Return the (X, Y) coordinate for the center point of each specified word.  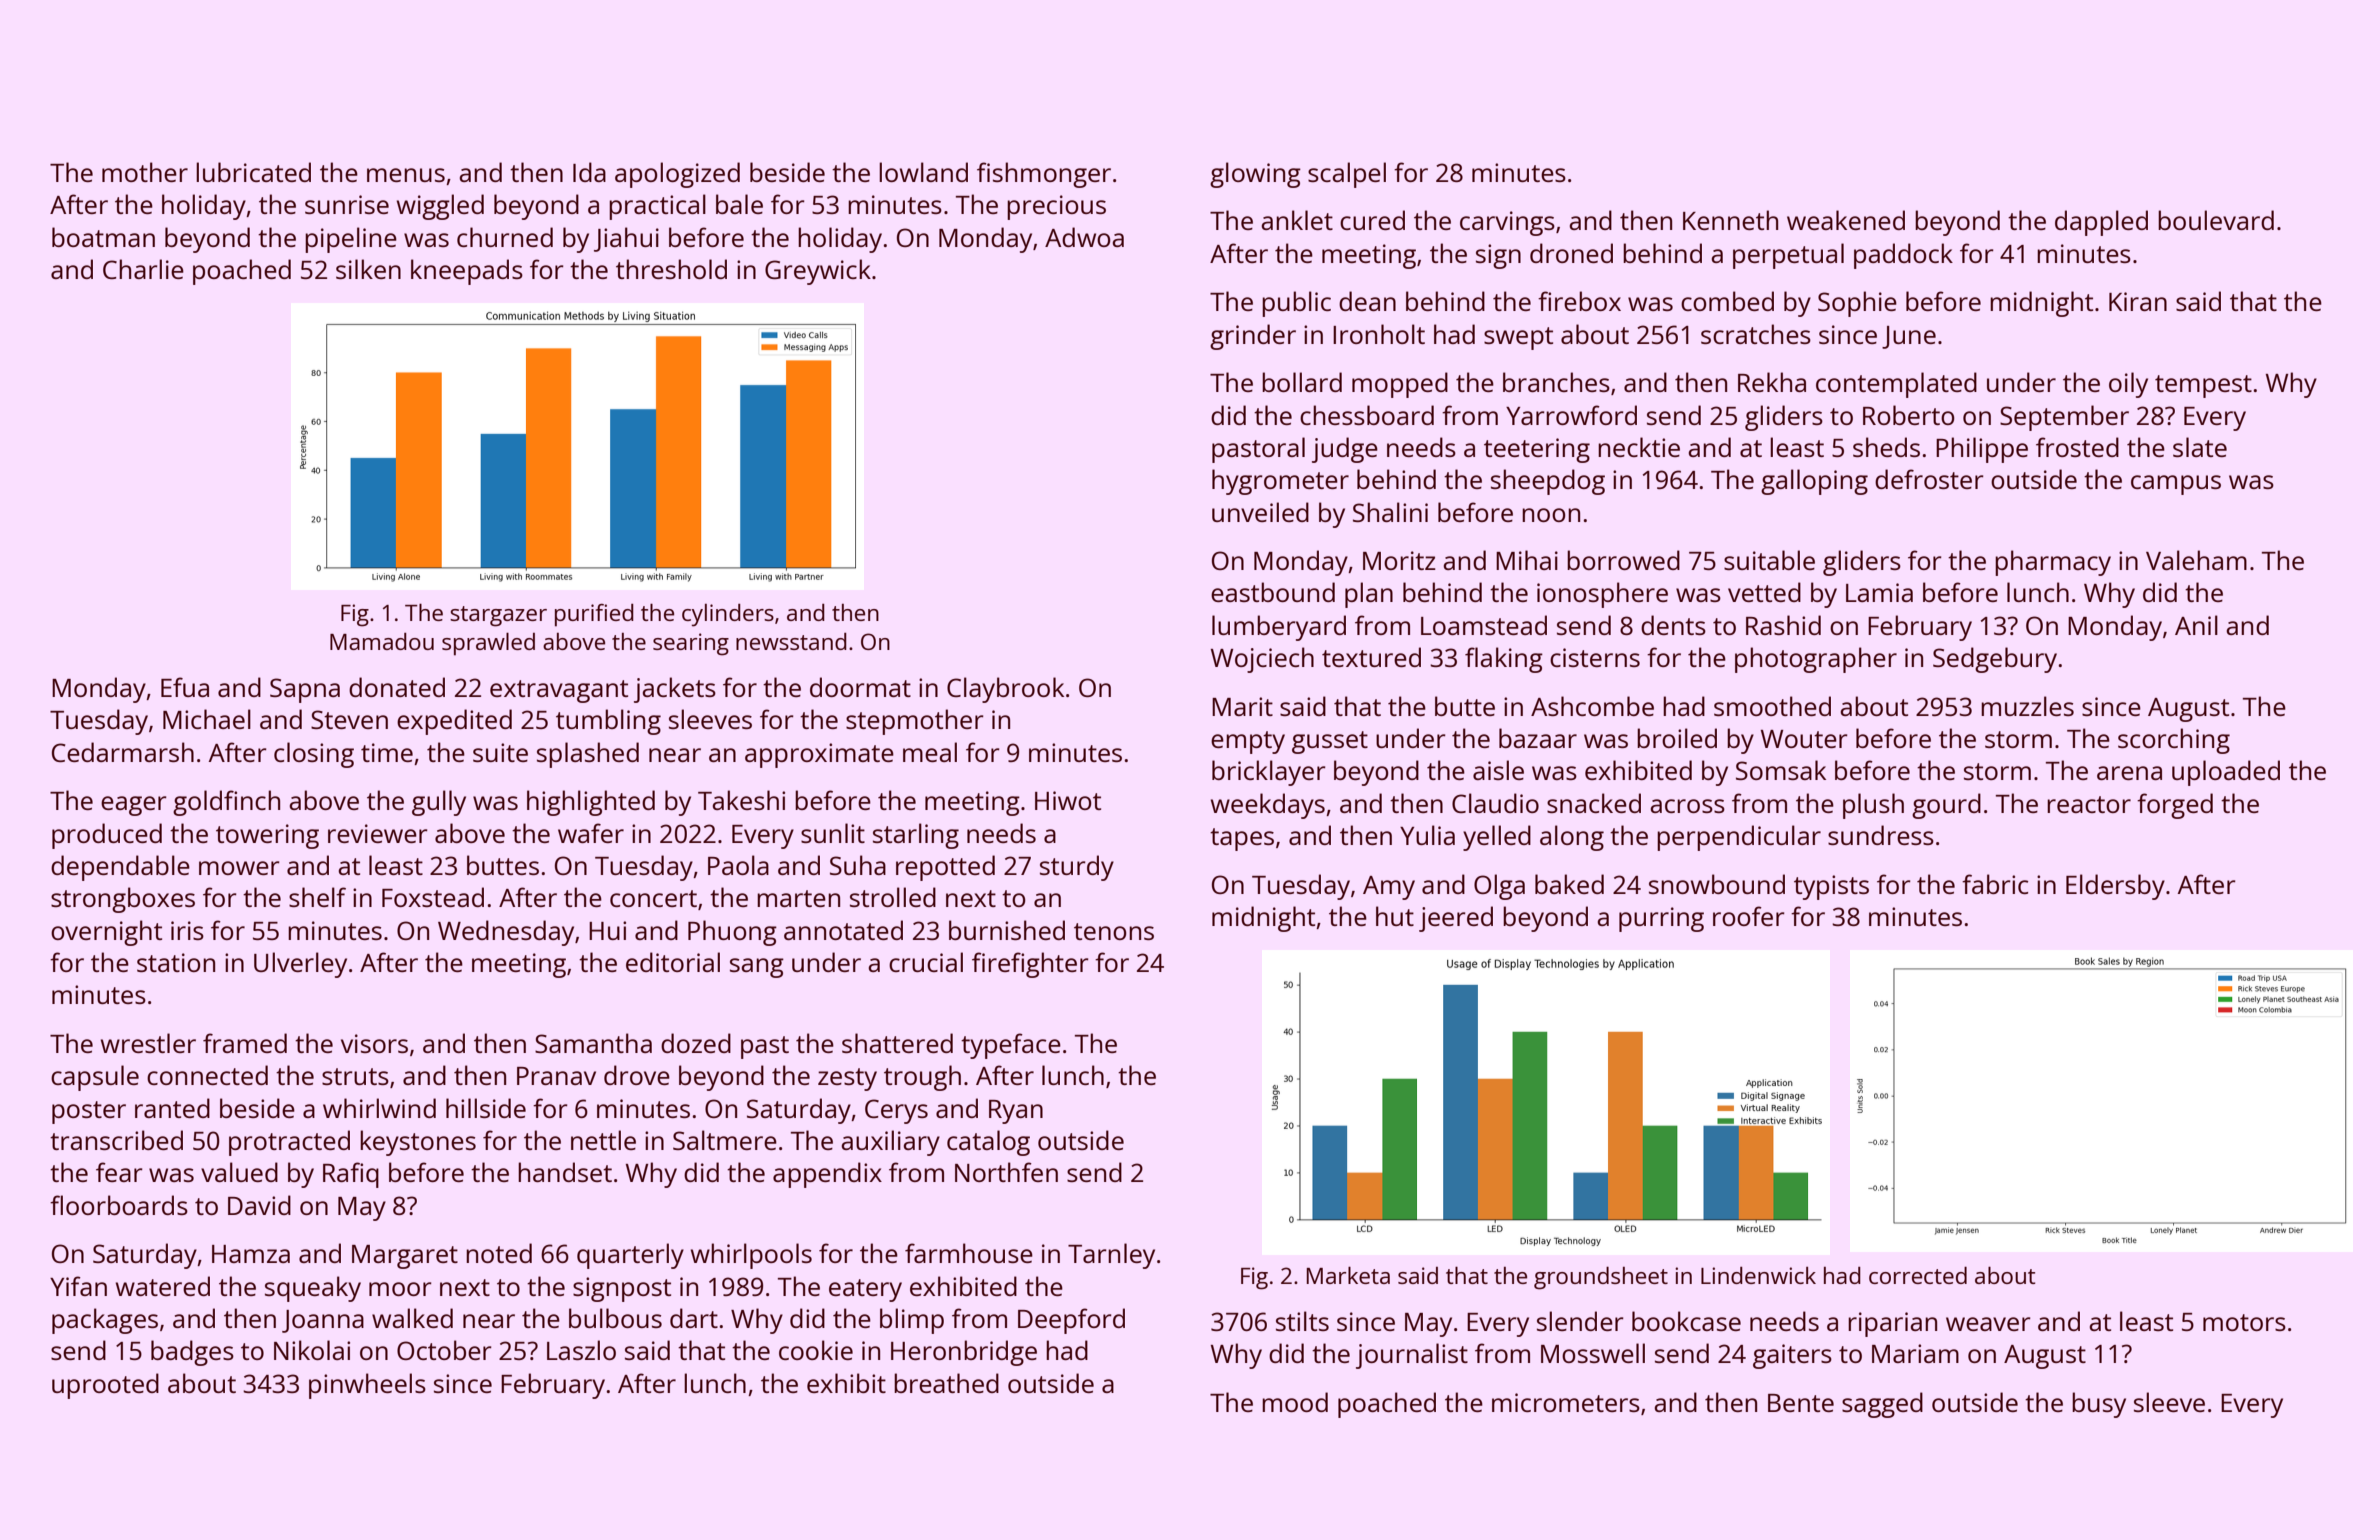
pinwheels (367, 1386)
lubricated (253, 172)
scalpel (1347, 175)
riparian (1892, 1324)
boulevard (2216, 220)
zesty (847, 1079)
